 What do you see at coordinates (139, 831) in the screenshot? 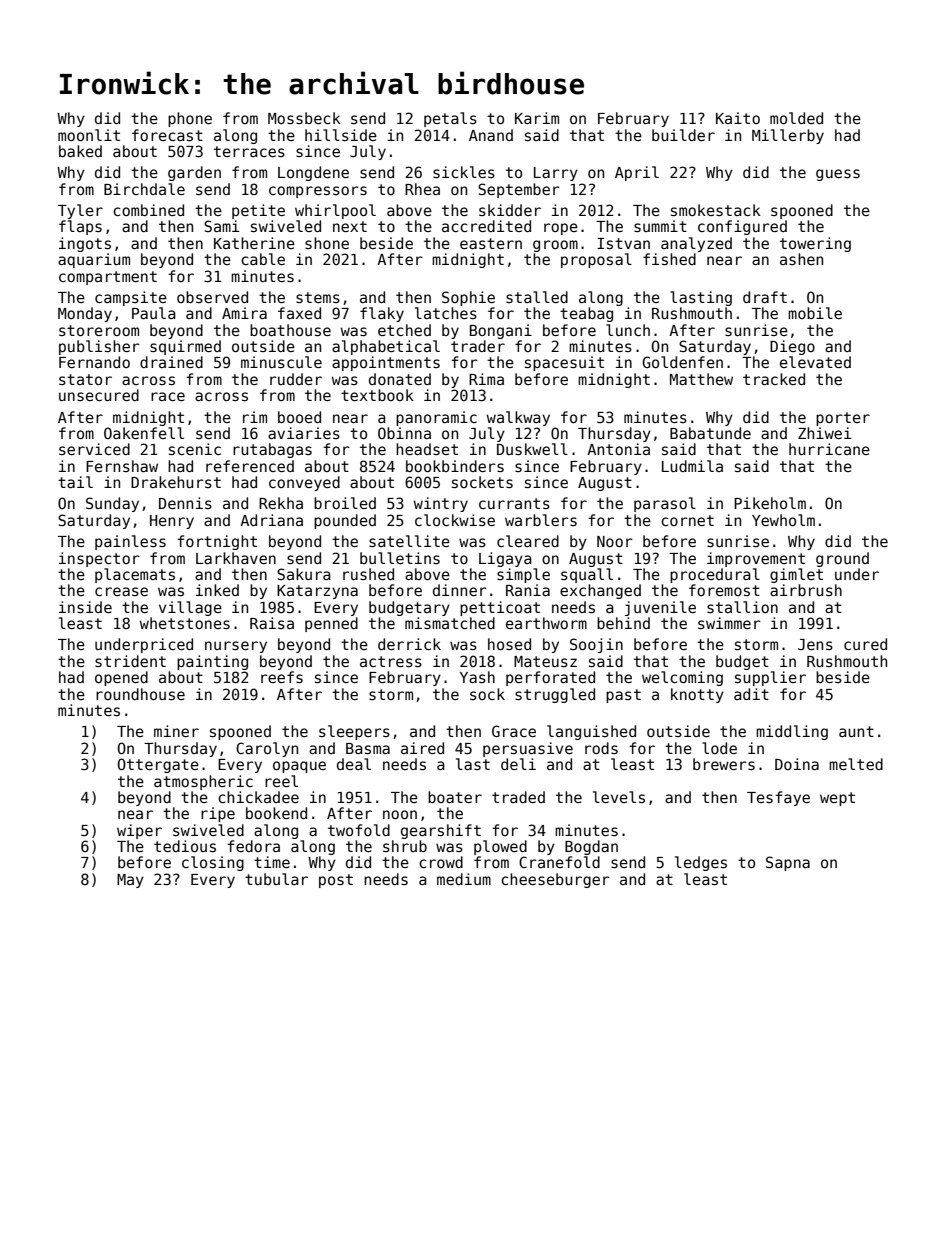
I see `wiper` at bounding box center [139, 831].
